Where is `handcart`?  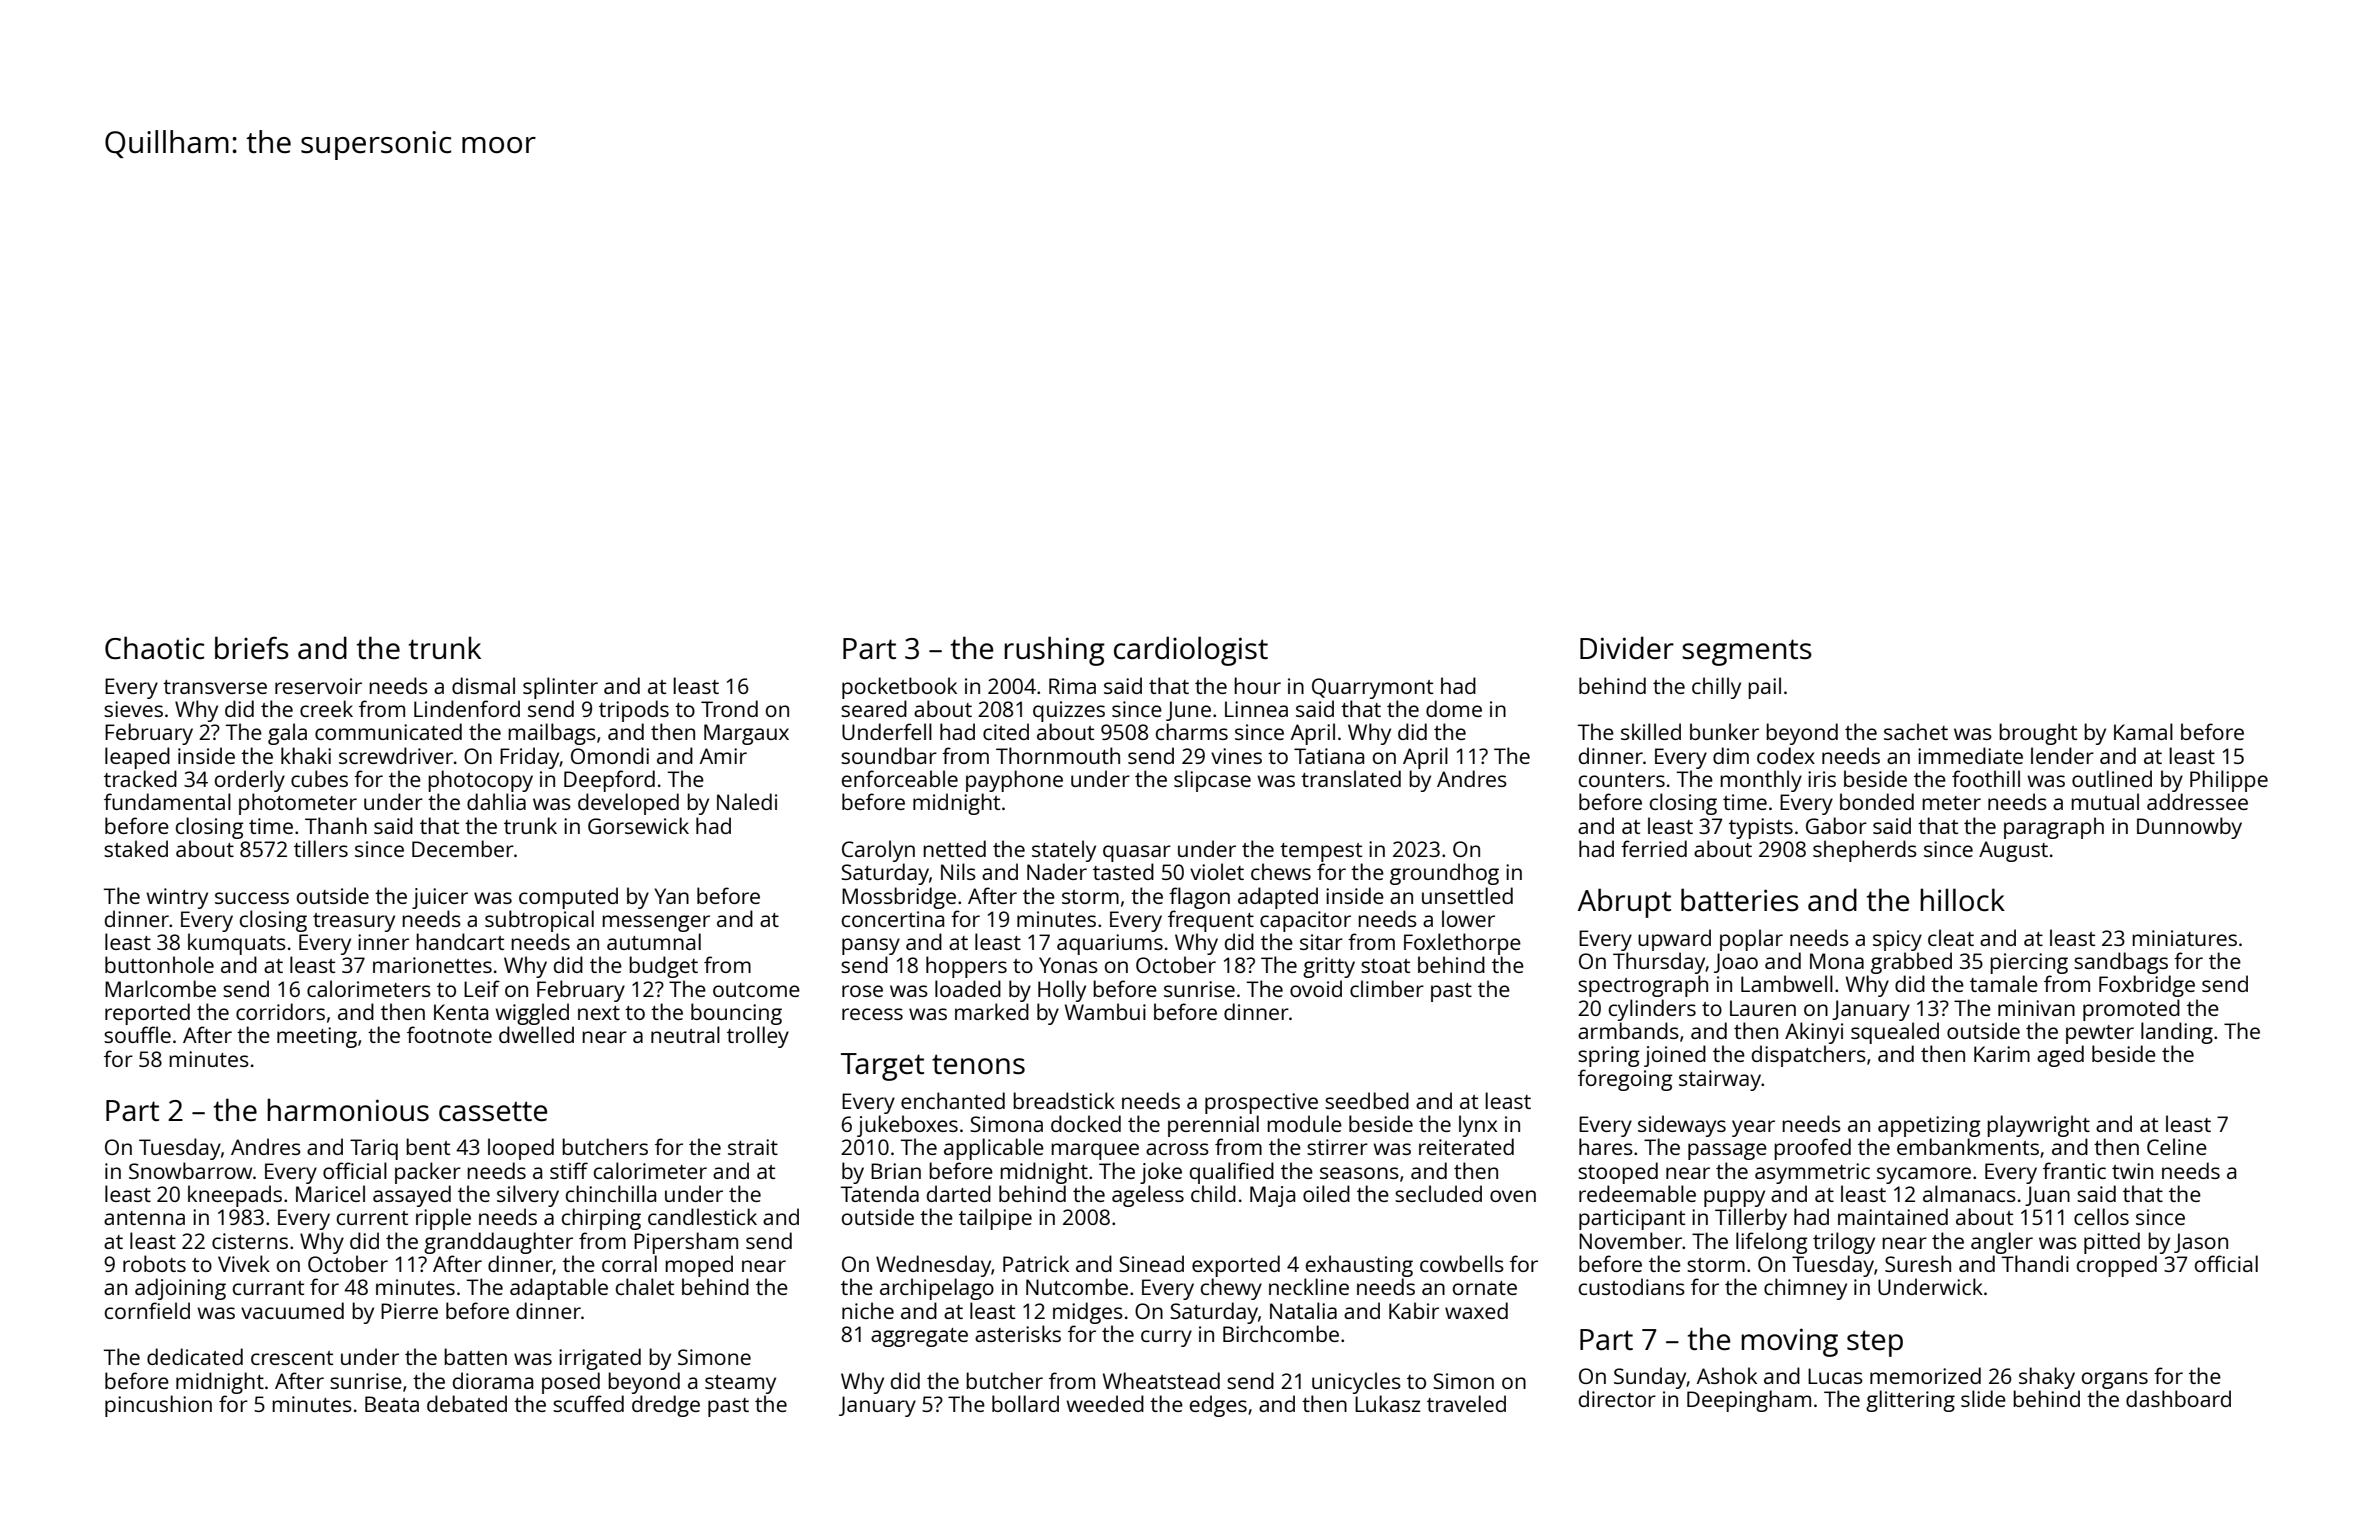
handcart is located at coordinates (460, 941).
